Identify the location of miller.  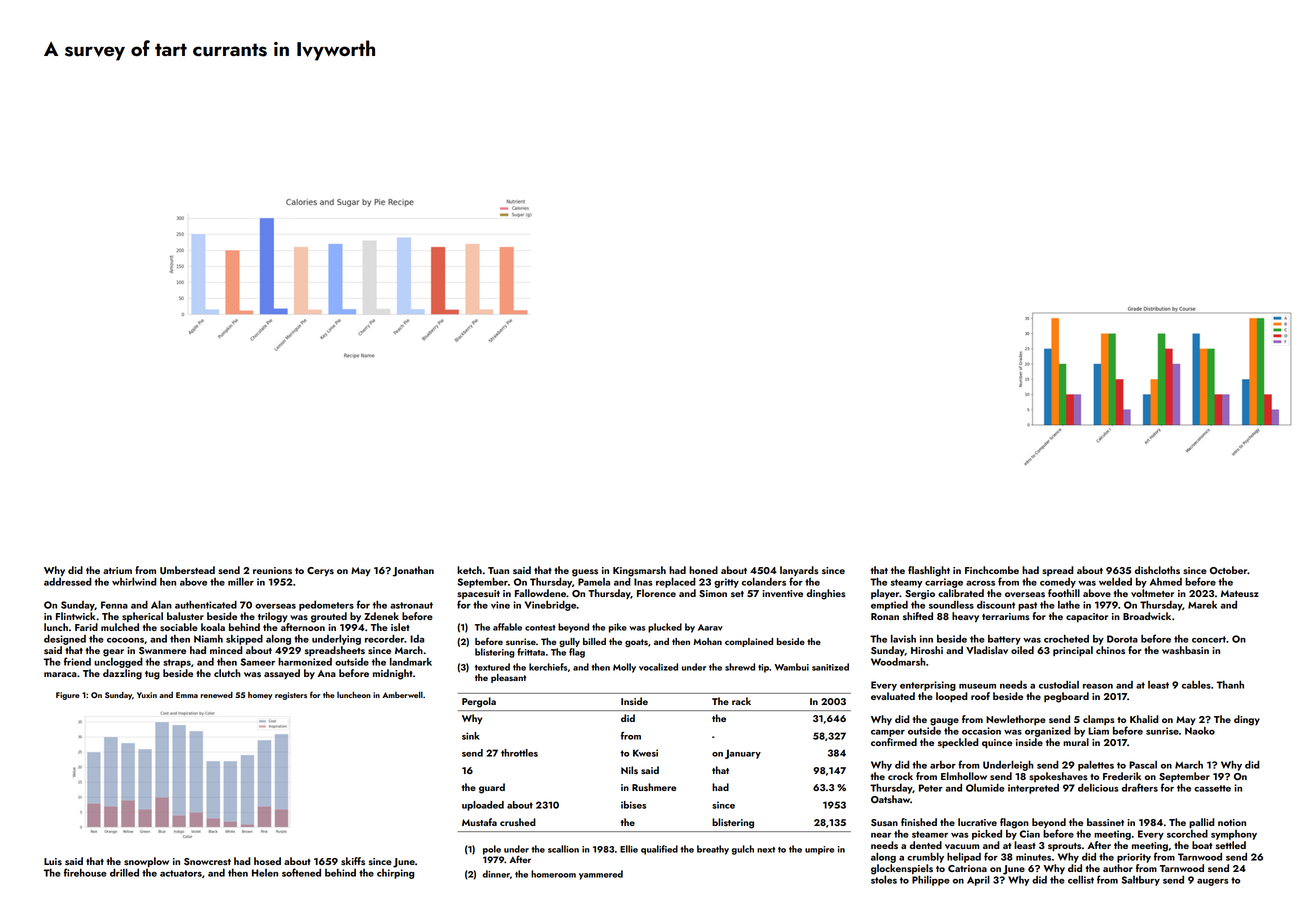
(241, 581).
